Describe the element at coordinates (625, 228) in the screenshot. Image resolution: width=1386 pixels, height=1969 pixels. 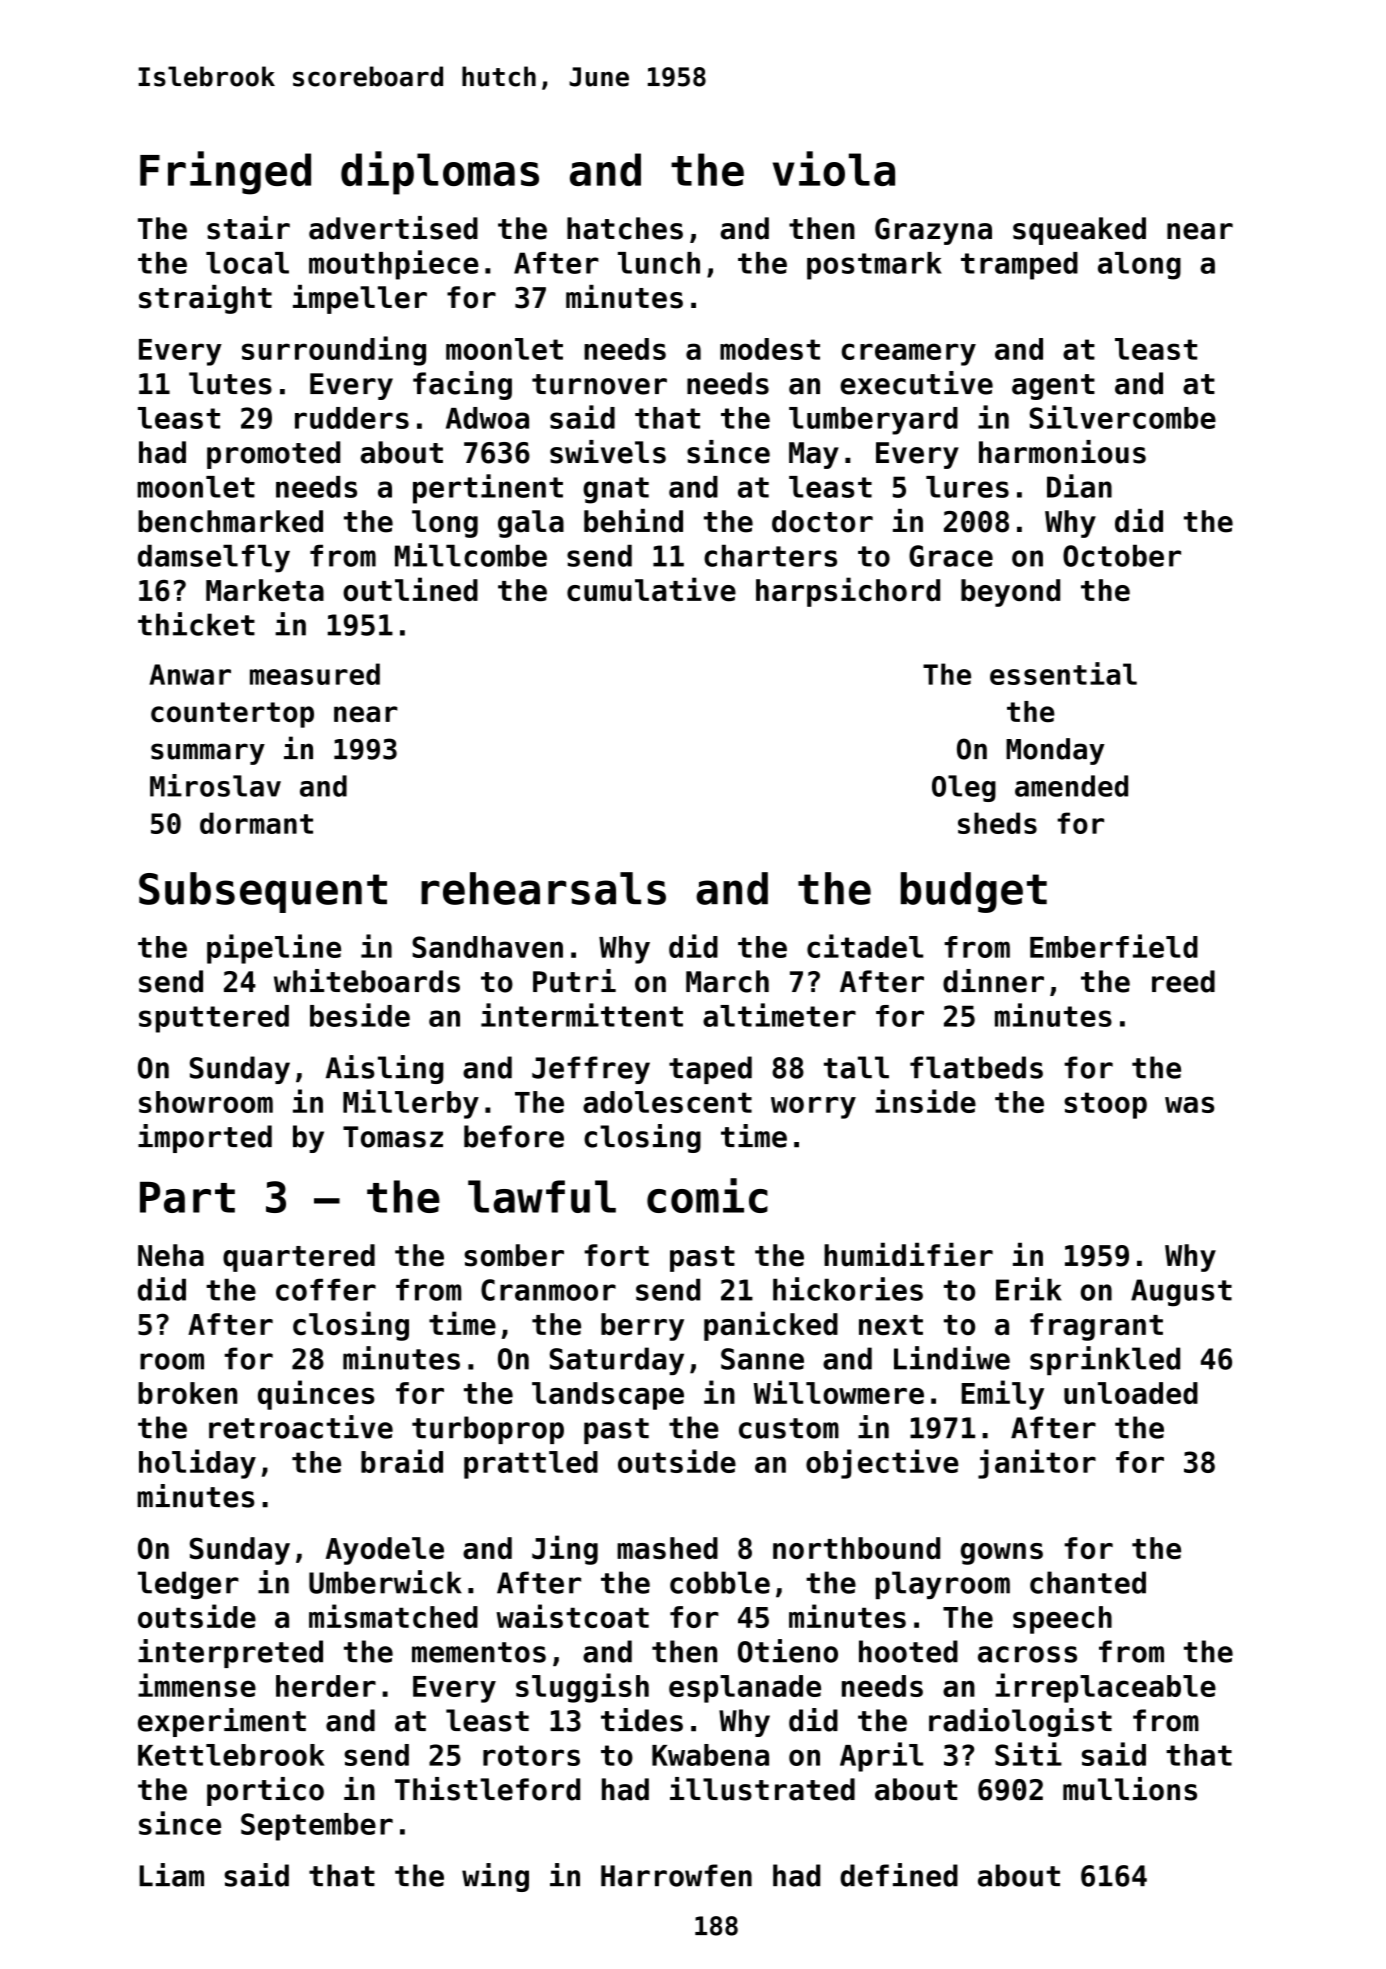
I see `hatches` at that location.
